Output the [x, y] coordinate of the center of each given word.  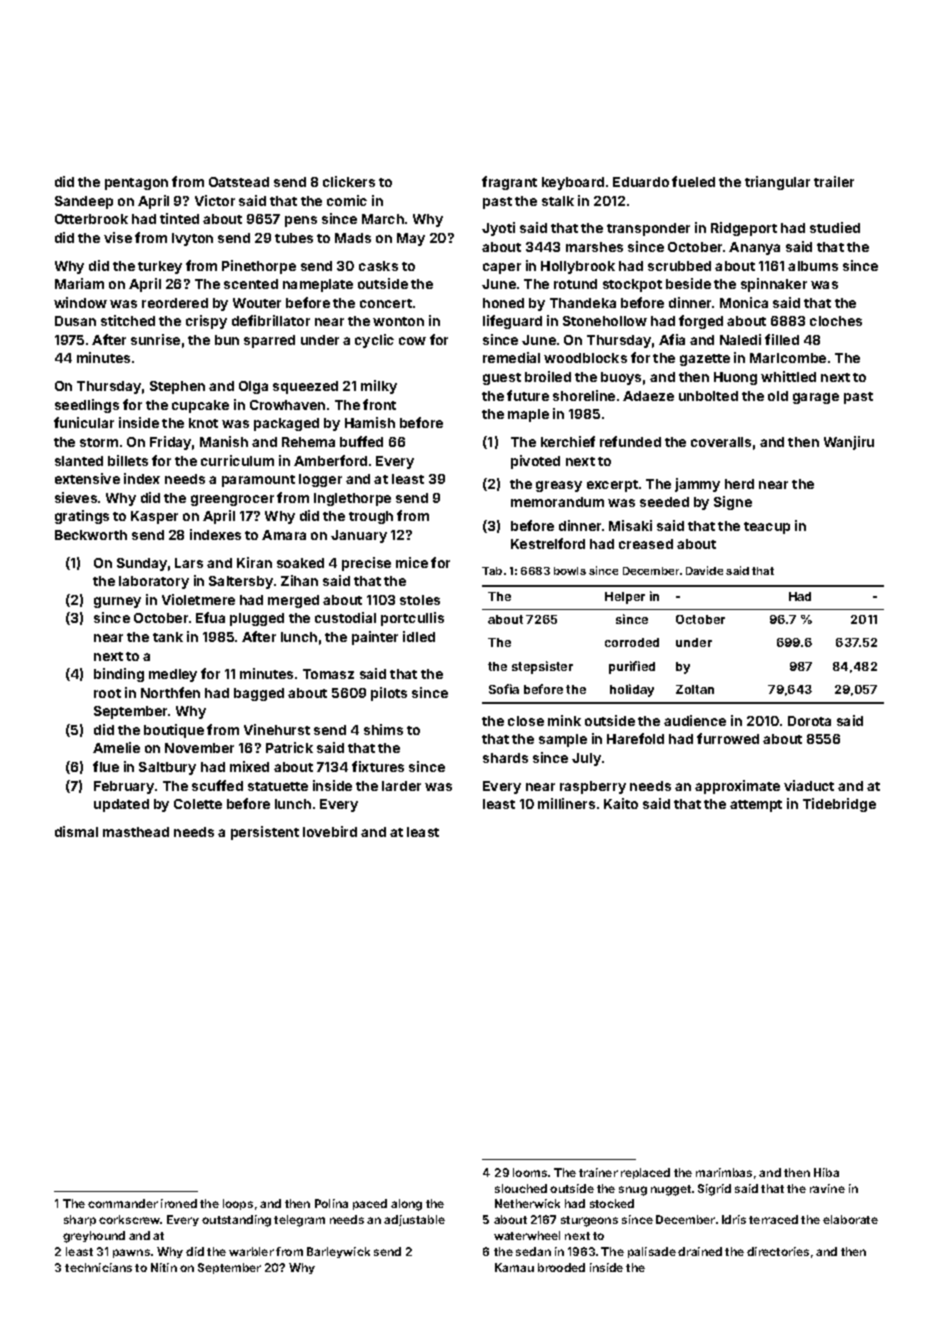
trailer [834, 181]
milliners [566, 803]
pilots [389, 694]
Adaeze [648, 396]
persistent [265, 833]
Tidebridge [839, 805]
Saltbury [167, 768]
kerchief [568, 441]
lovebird [330, 831]
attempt [756, 806]
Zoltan [695, 689]
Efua [210, 617]
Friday [170, 443]
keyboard [573, 183]
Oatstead [239, 182]
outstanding [236, 1221]
